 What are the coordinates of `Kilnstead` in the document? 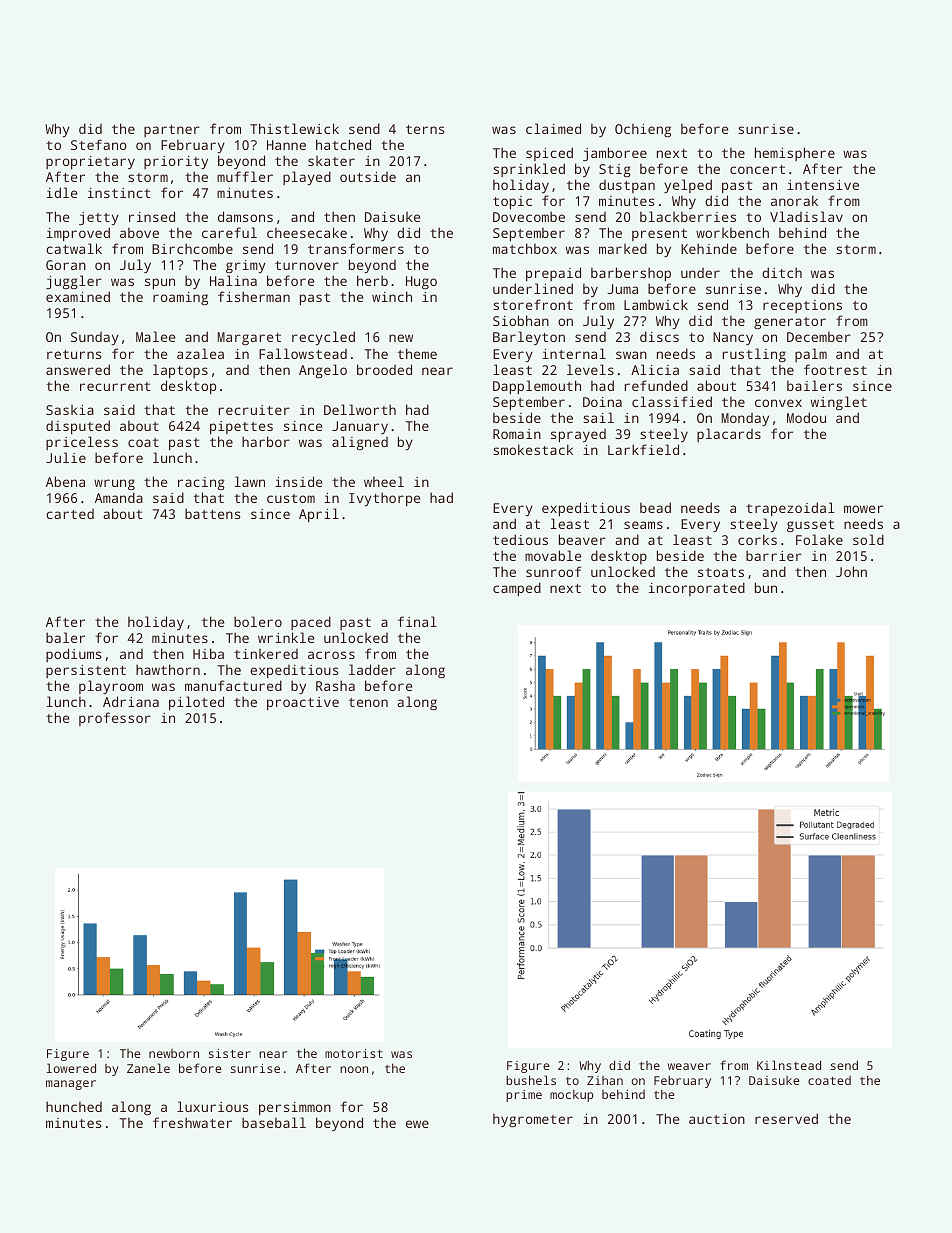 It's located at (789, 1065).
